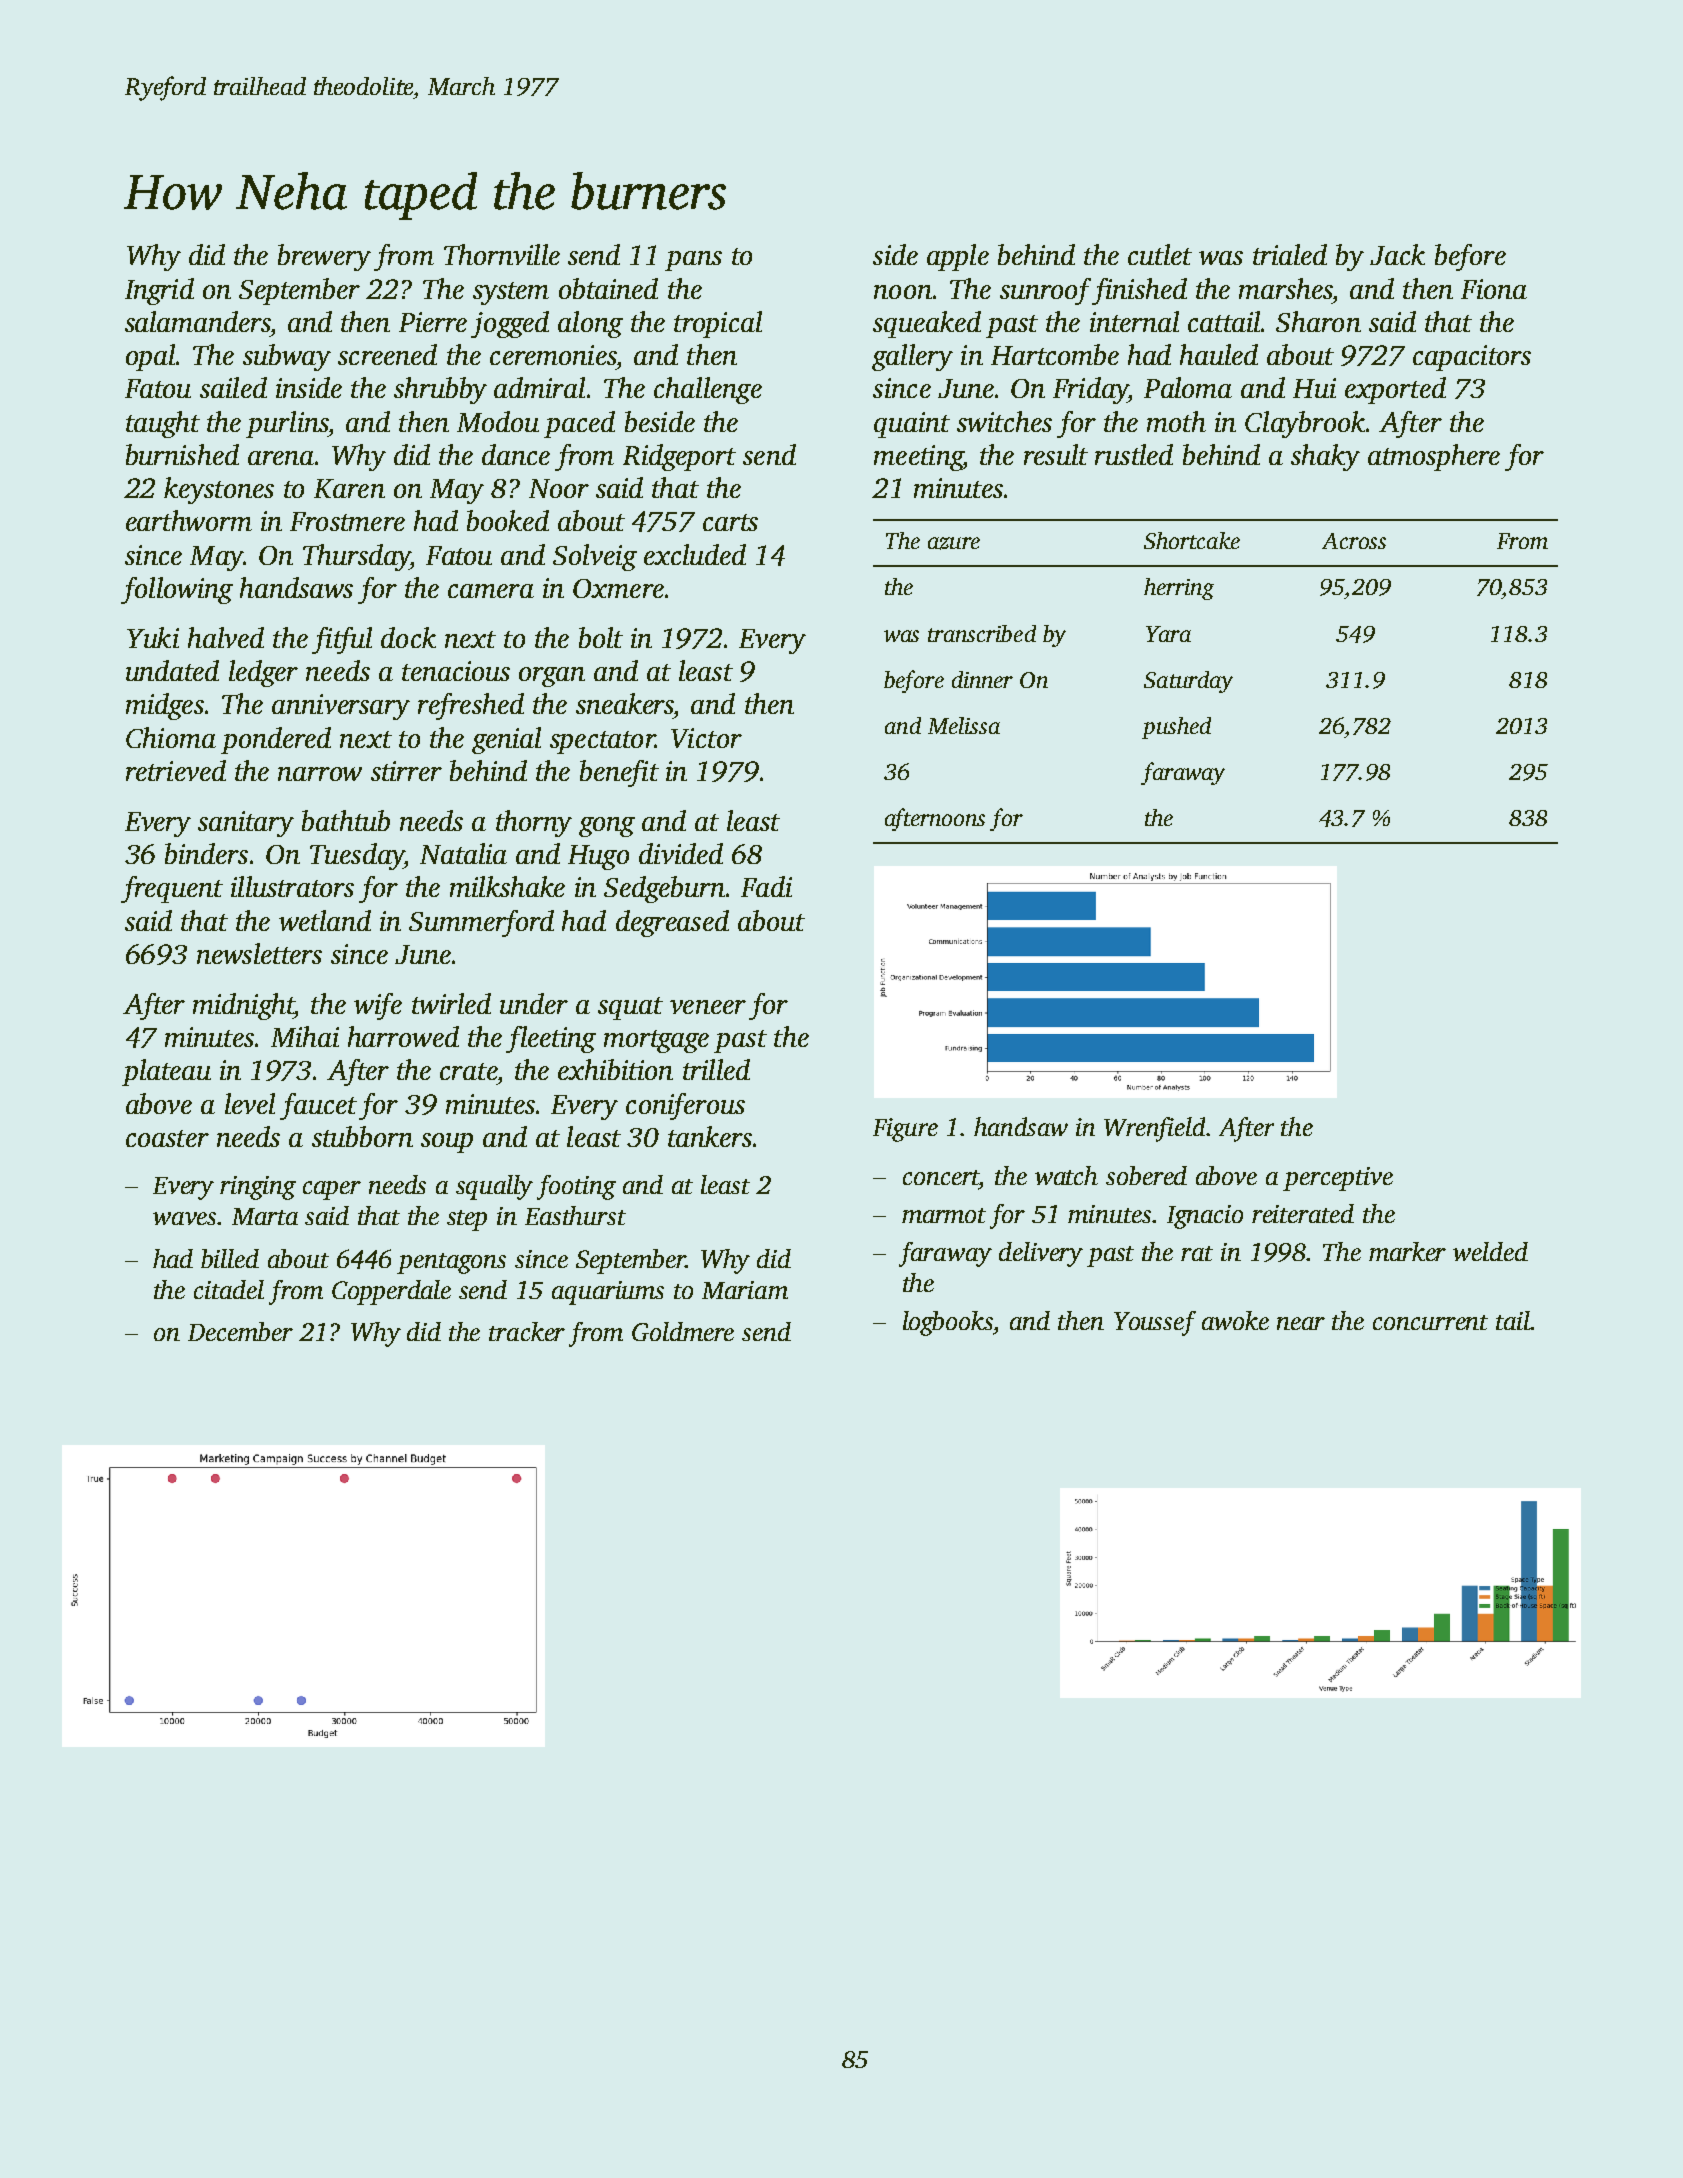 This screenshot has height=2178, width=1683. Describe the element at coordinates (964, 725) in the screenshot. I see `Melissa` at that location.
